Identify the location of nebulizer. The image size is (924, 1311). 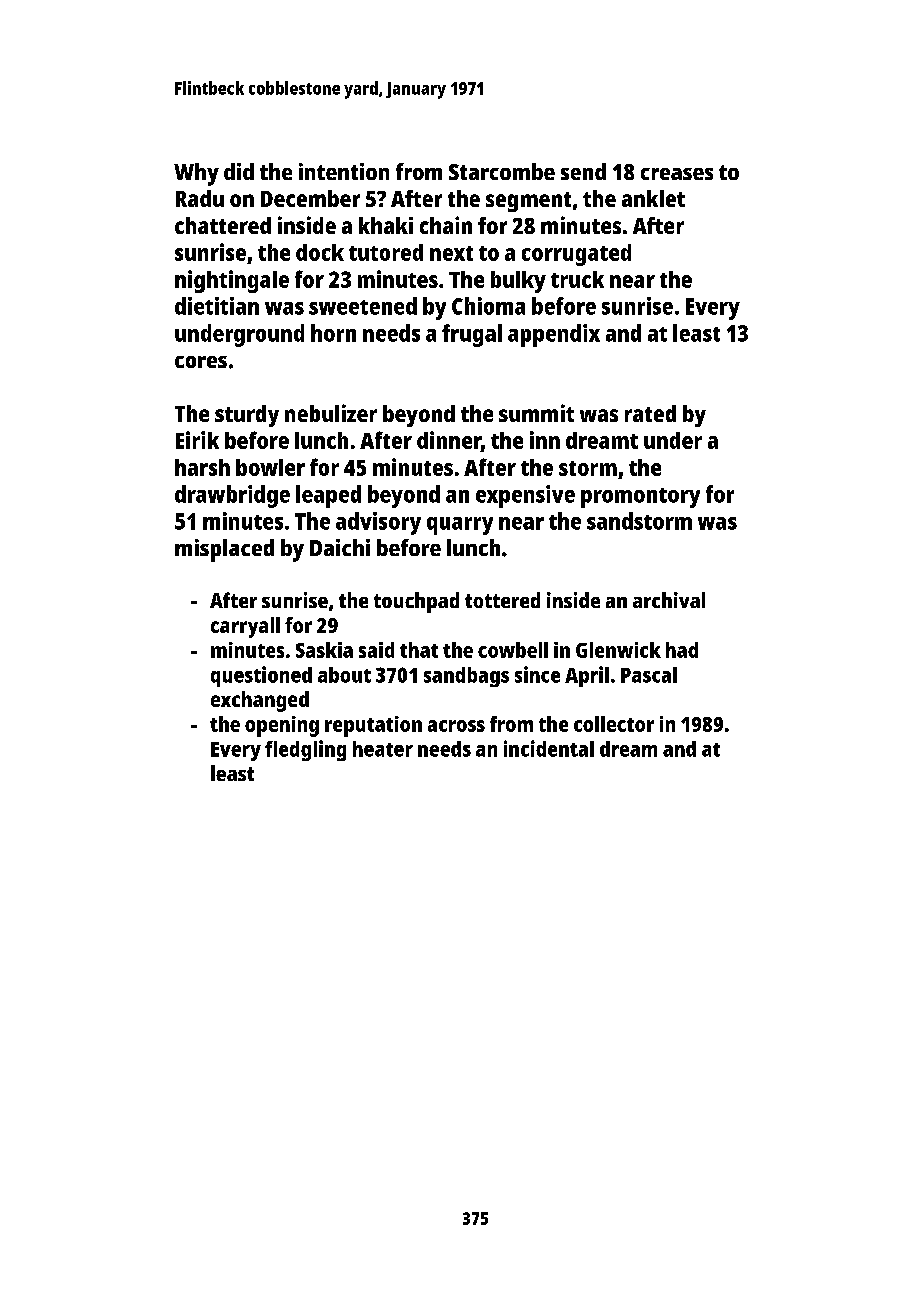
(331, 413).
